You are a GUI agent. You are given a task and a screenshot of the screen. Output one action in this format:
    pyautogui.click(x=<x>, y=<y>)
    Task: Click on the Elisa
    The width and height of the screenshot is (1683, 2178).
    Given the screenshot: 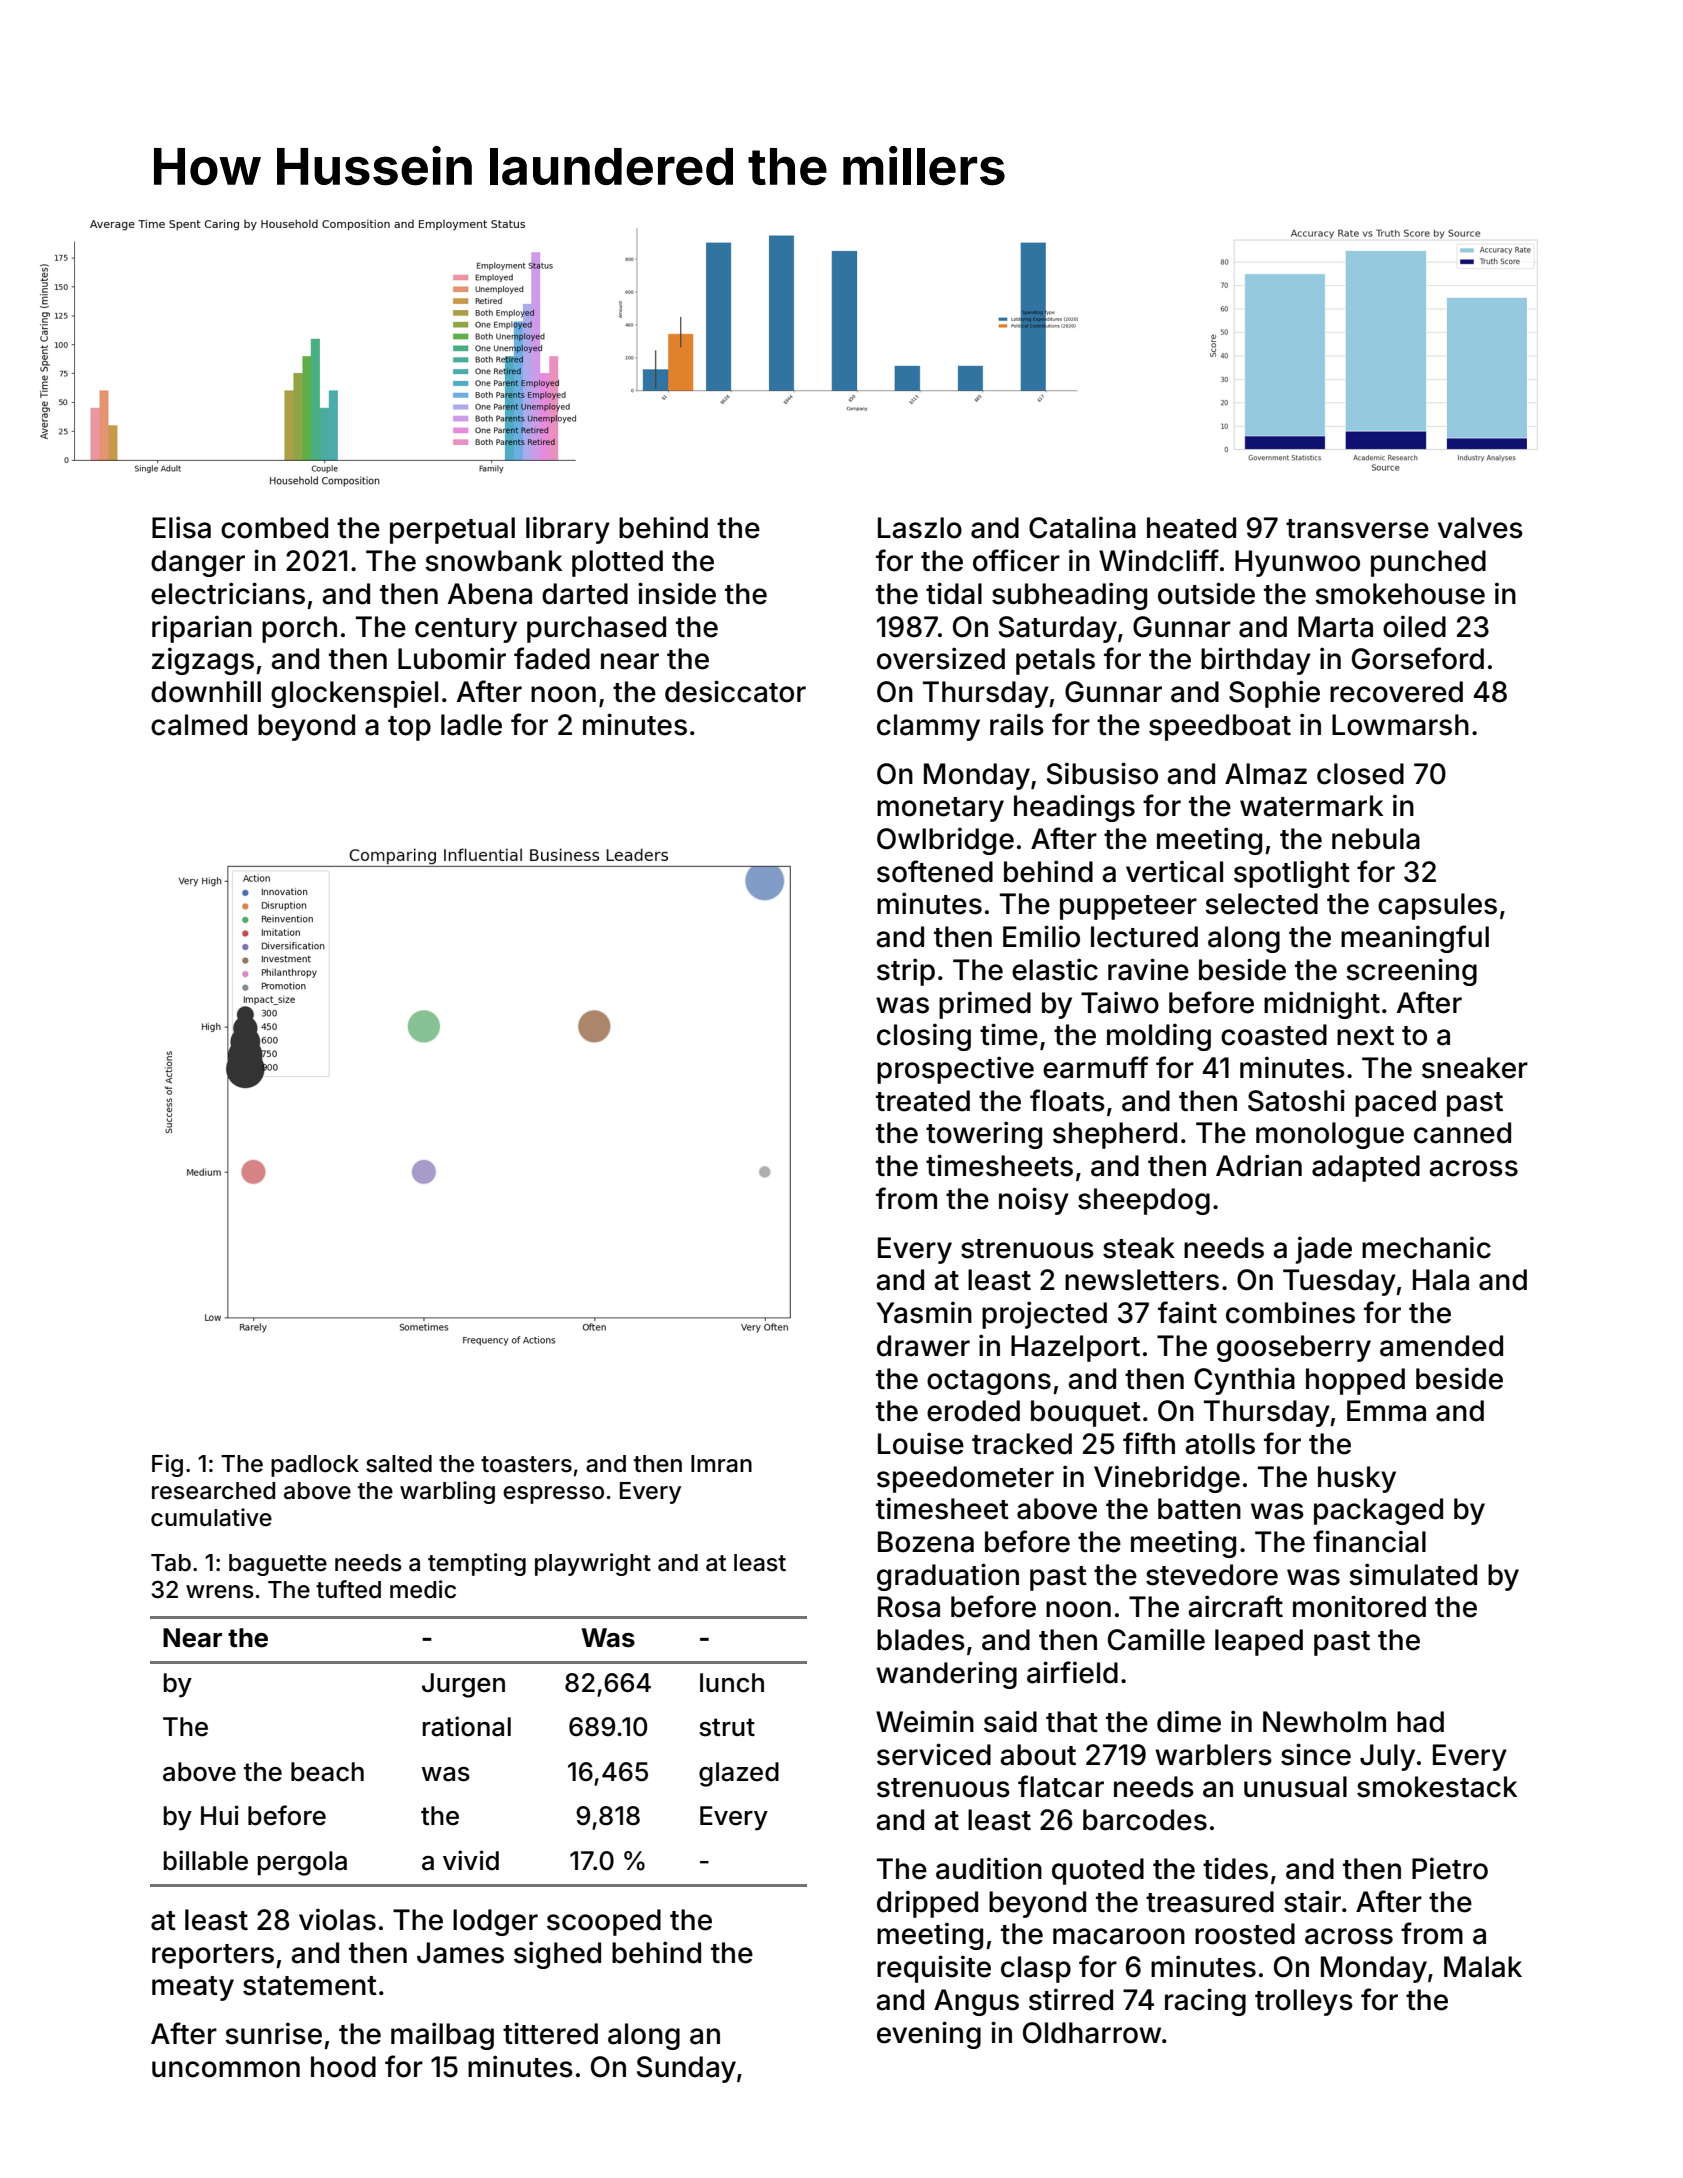 What is the action you would take?
    pyautogui.click(x=181, y=527)
